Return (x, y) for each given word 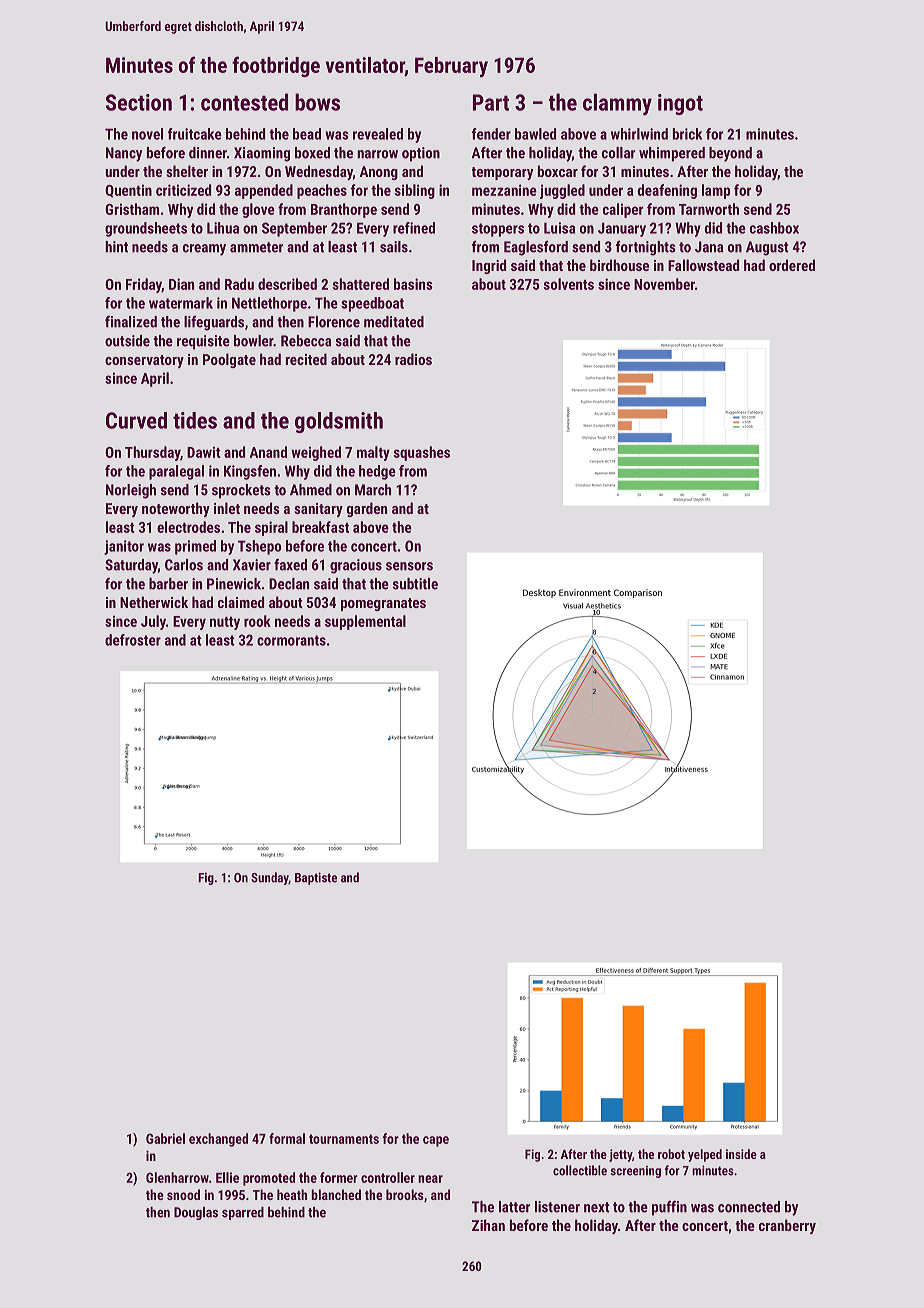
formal (287, 1138)
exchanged (218, 1140)
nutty (225, 623)
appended (264, 191)
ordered (792, 265)
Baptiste (316, 878)
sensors (409, 566)
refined (414, 228)
